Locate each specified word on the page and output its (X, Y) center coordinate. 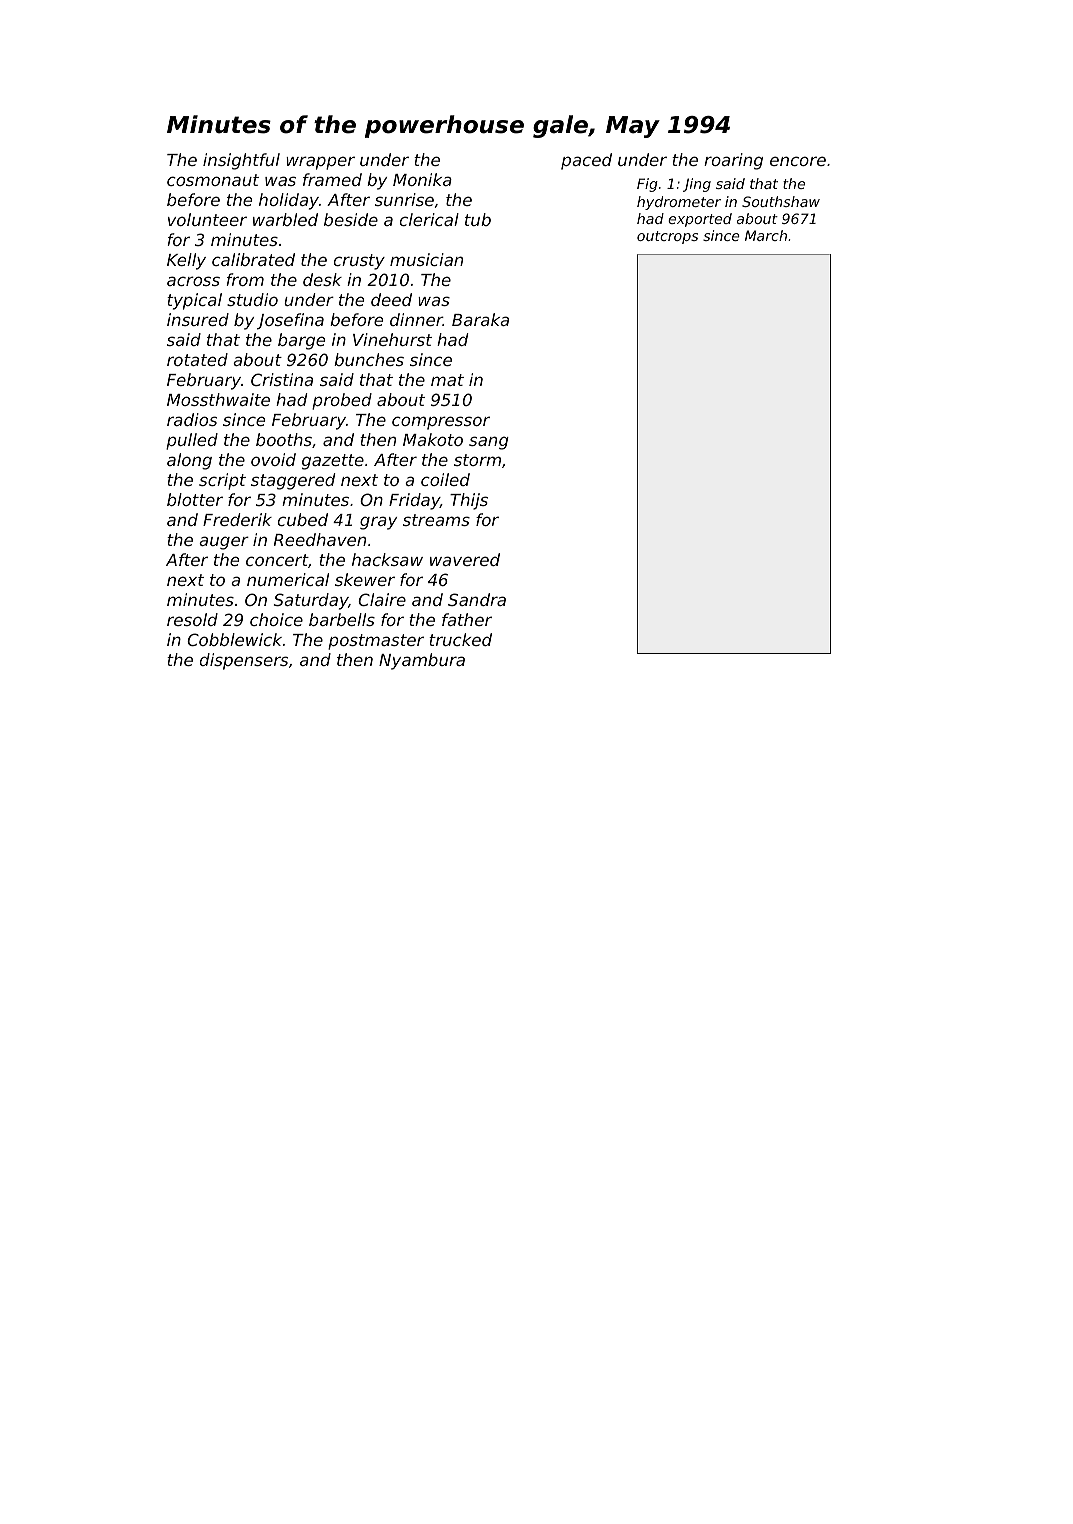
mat (447, 380)
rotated (197, 359)
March (766, 235)
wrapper (320, 163)
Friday (414, 501)
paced (586, 161)
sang (489, 443)
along (189, 461)
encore (798, 161)
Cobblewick (234, 639)
